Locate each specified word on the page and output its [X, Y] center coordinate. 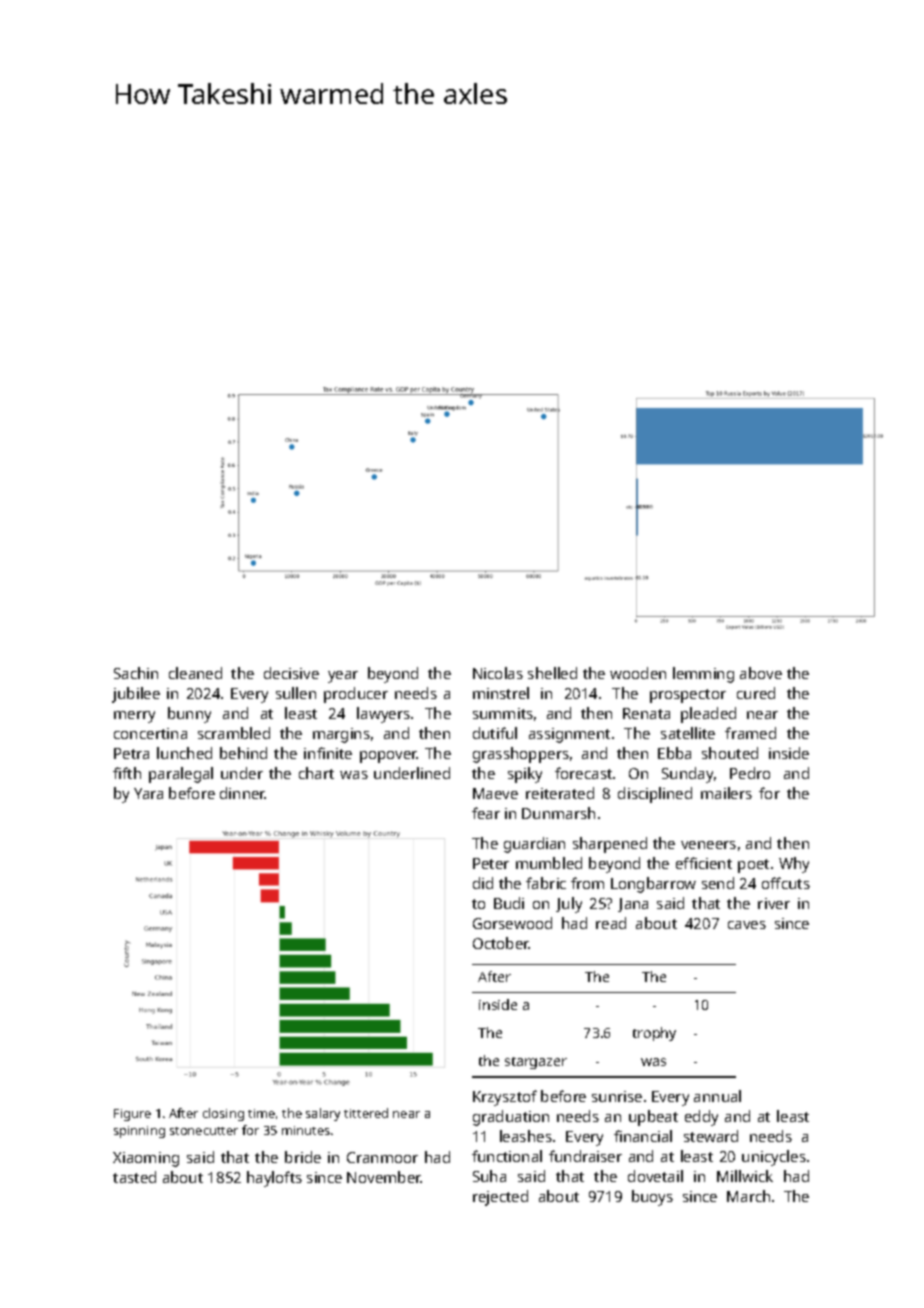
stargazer [536, 1063]
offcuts [786, 883]
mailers [726, 793]
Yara [148, 793]
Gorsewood [512, 923]
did [483, 883]
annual [717, 1096]
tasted [134, 1177]
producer [356, 695]
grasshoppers [521, 755]
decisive [291, 673]
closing [223, 1114]
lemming [703, 675]
